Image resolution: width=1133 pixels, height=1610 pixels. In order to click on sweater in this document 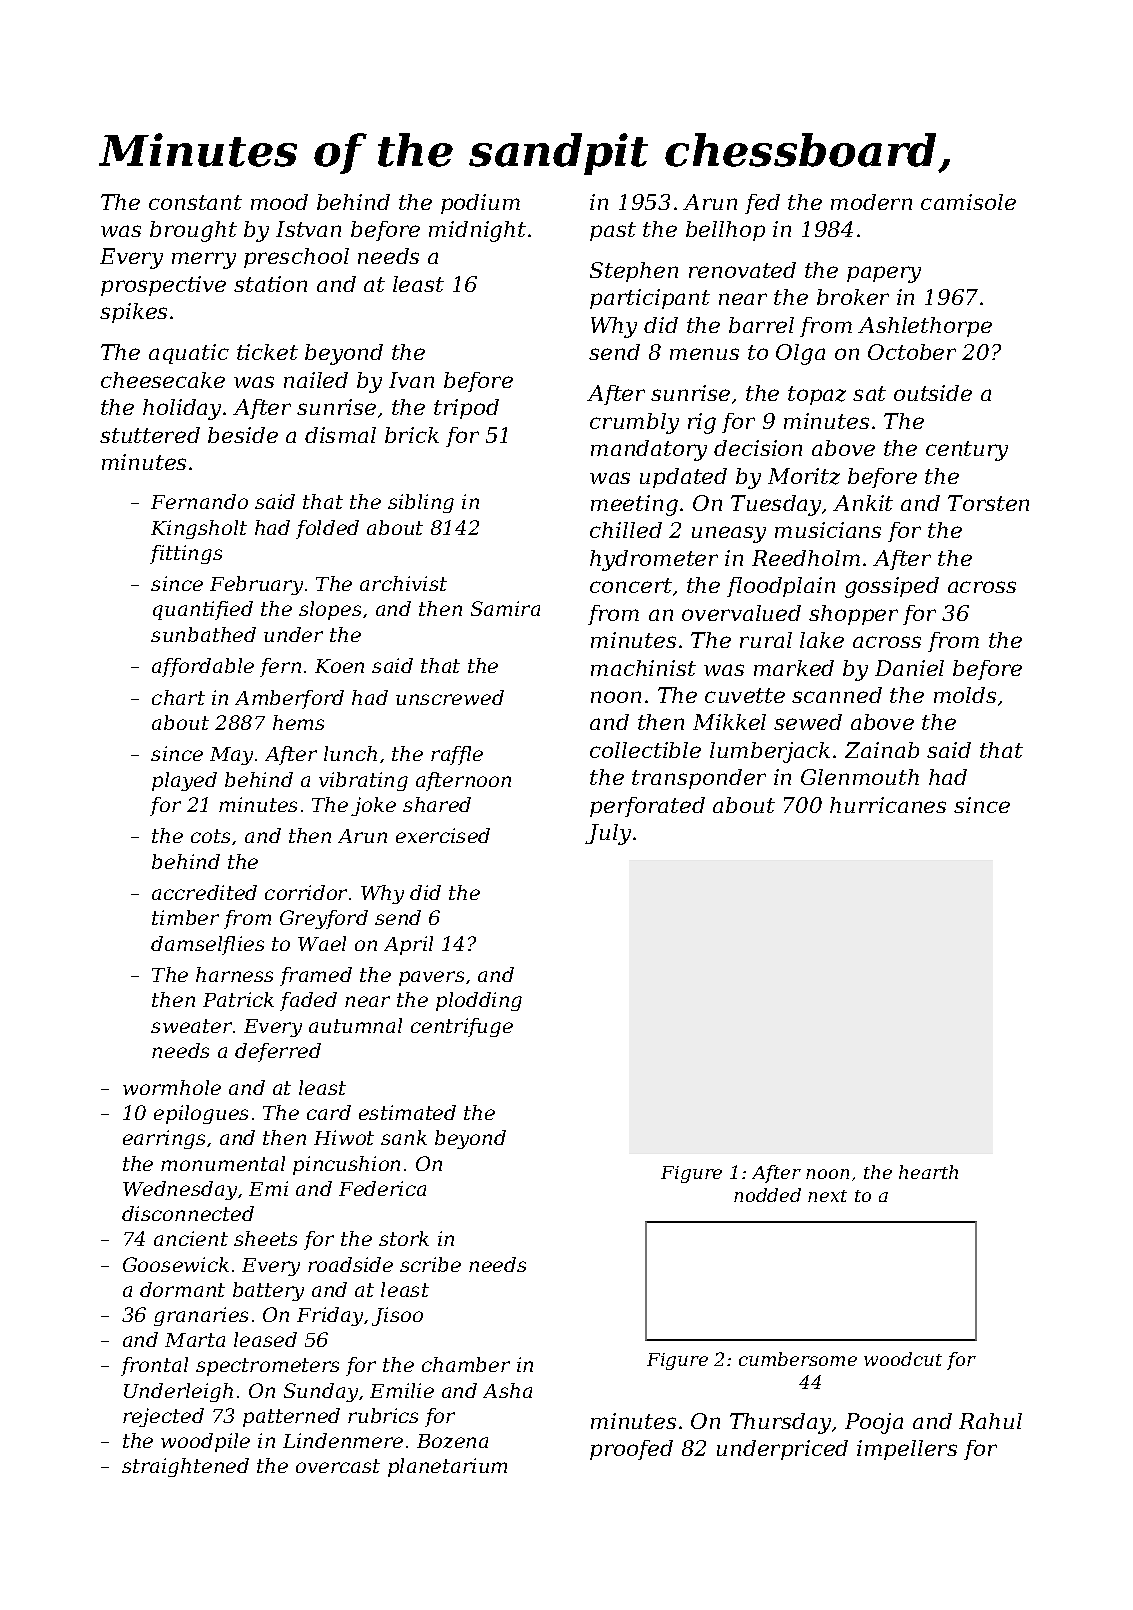, I will do `click(191, 1026)`.
